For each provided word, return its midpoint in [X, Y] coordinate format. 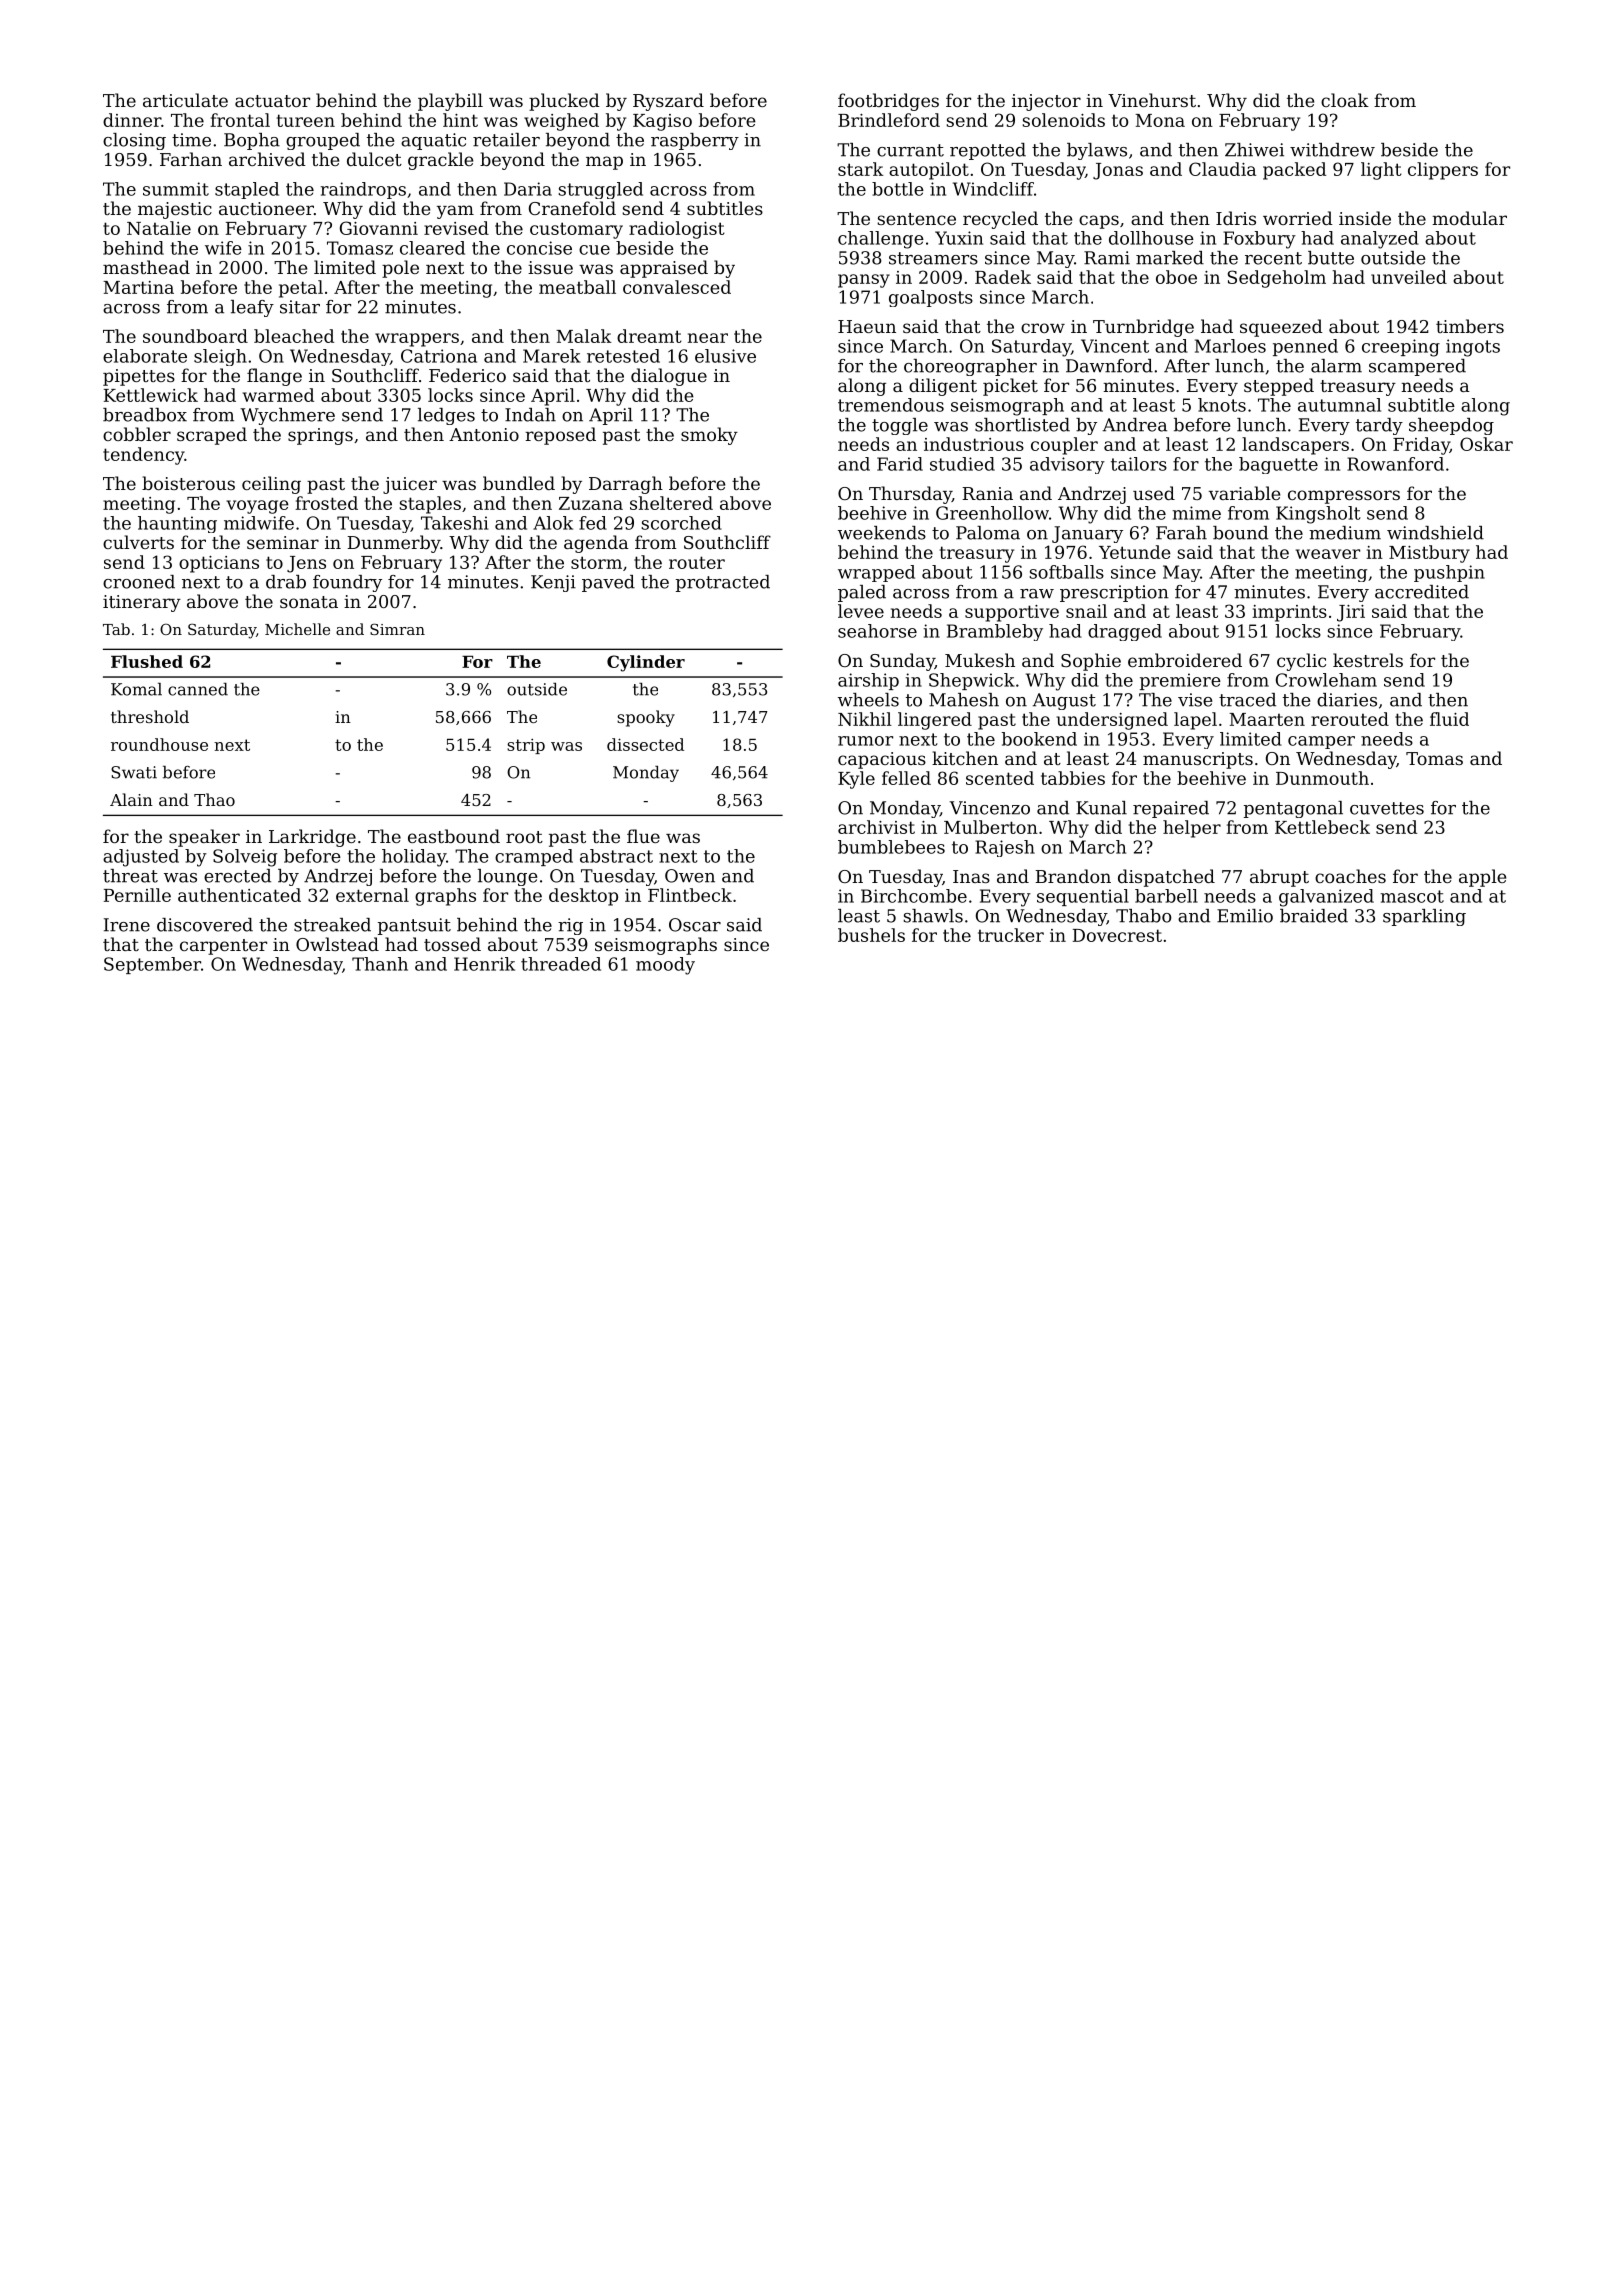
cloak [1345, 100]
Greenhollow [992, 513]
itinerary [142, 603]
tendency [143, 456]
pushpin [1449, 573]
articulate [185, 100]
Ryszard [668, 102]
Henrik [484, 964]
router [697, 562]
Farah [1181, 533]
